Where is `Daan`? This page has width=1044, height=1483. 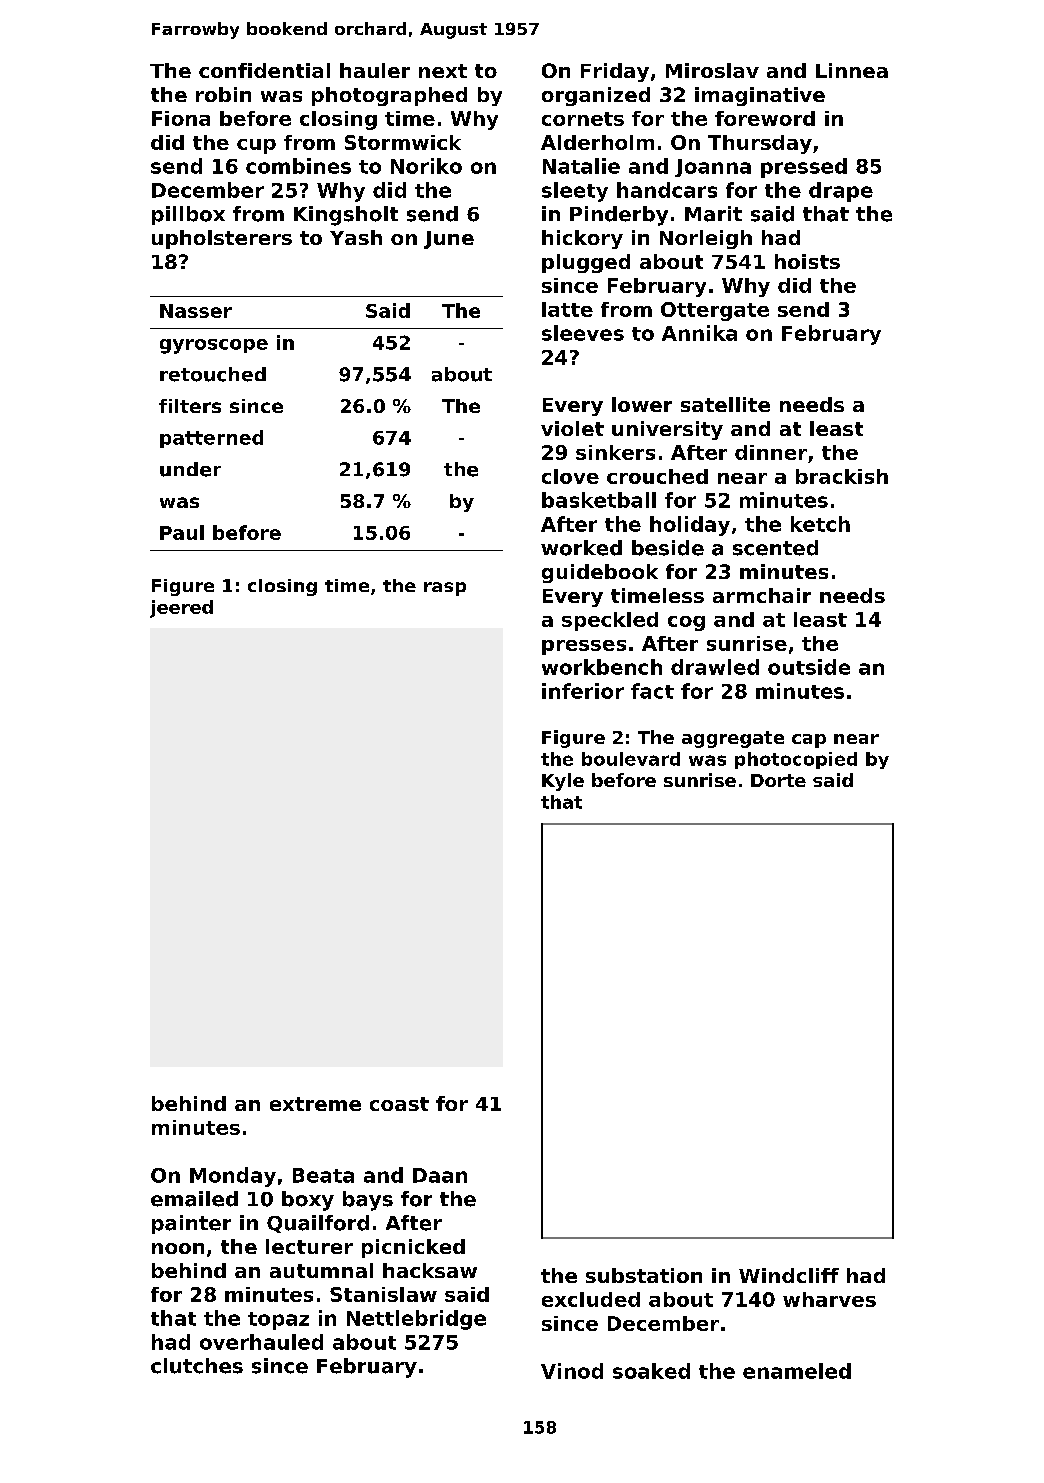 Daan is located at coordinates (440, 1175).
